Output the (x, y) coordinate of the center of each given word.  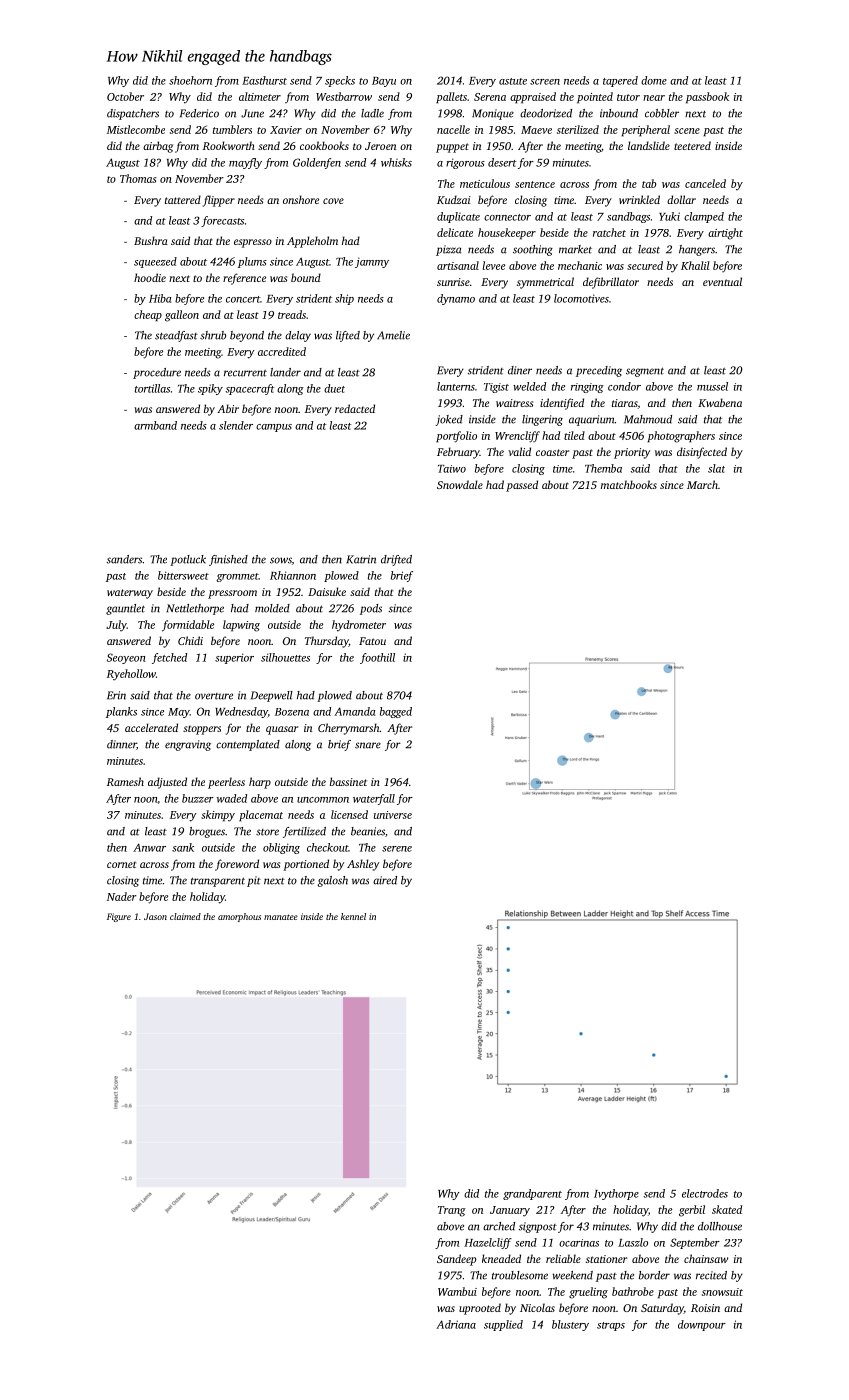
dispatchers (133, 114)
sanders (124, 559)
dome (654, 80)
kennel (353, 916)
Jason (155, 916)
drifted (396, 560)
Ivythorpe (616, 1194)
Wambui (457, 1291)
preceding (599, 371)
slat (716, 468)
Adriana (456, 1324)
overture (214, 696)
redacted (355, 408)
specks (340, 81)
